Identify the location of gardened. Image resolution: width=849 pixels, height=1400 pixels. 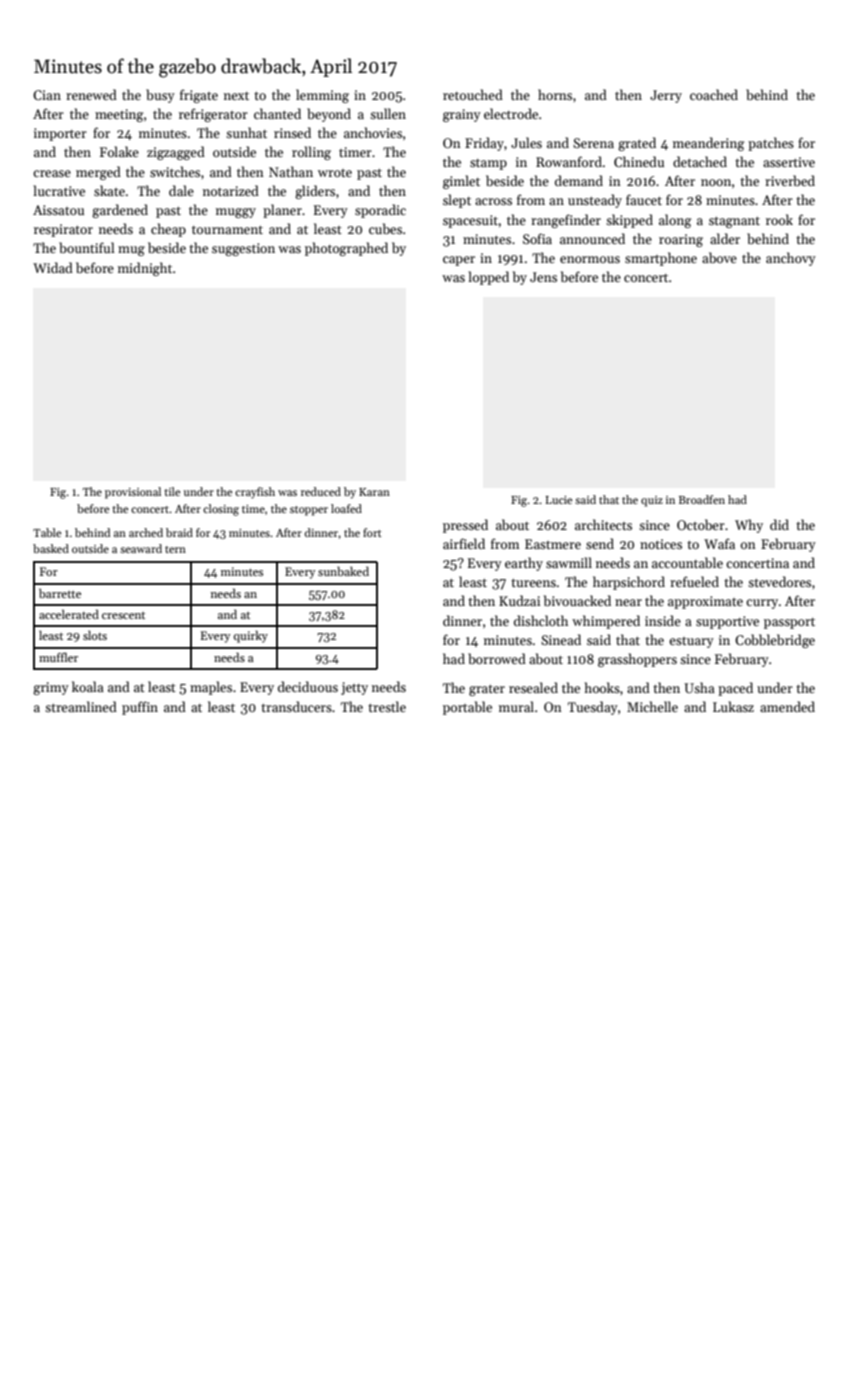
(120, 211).
